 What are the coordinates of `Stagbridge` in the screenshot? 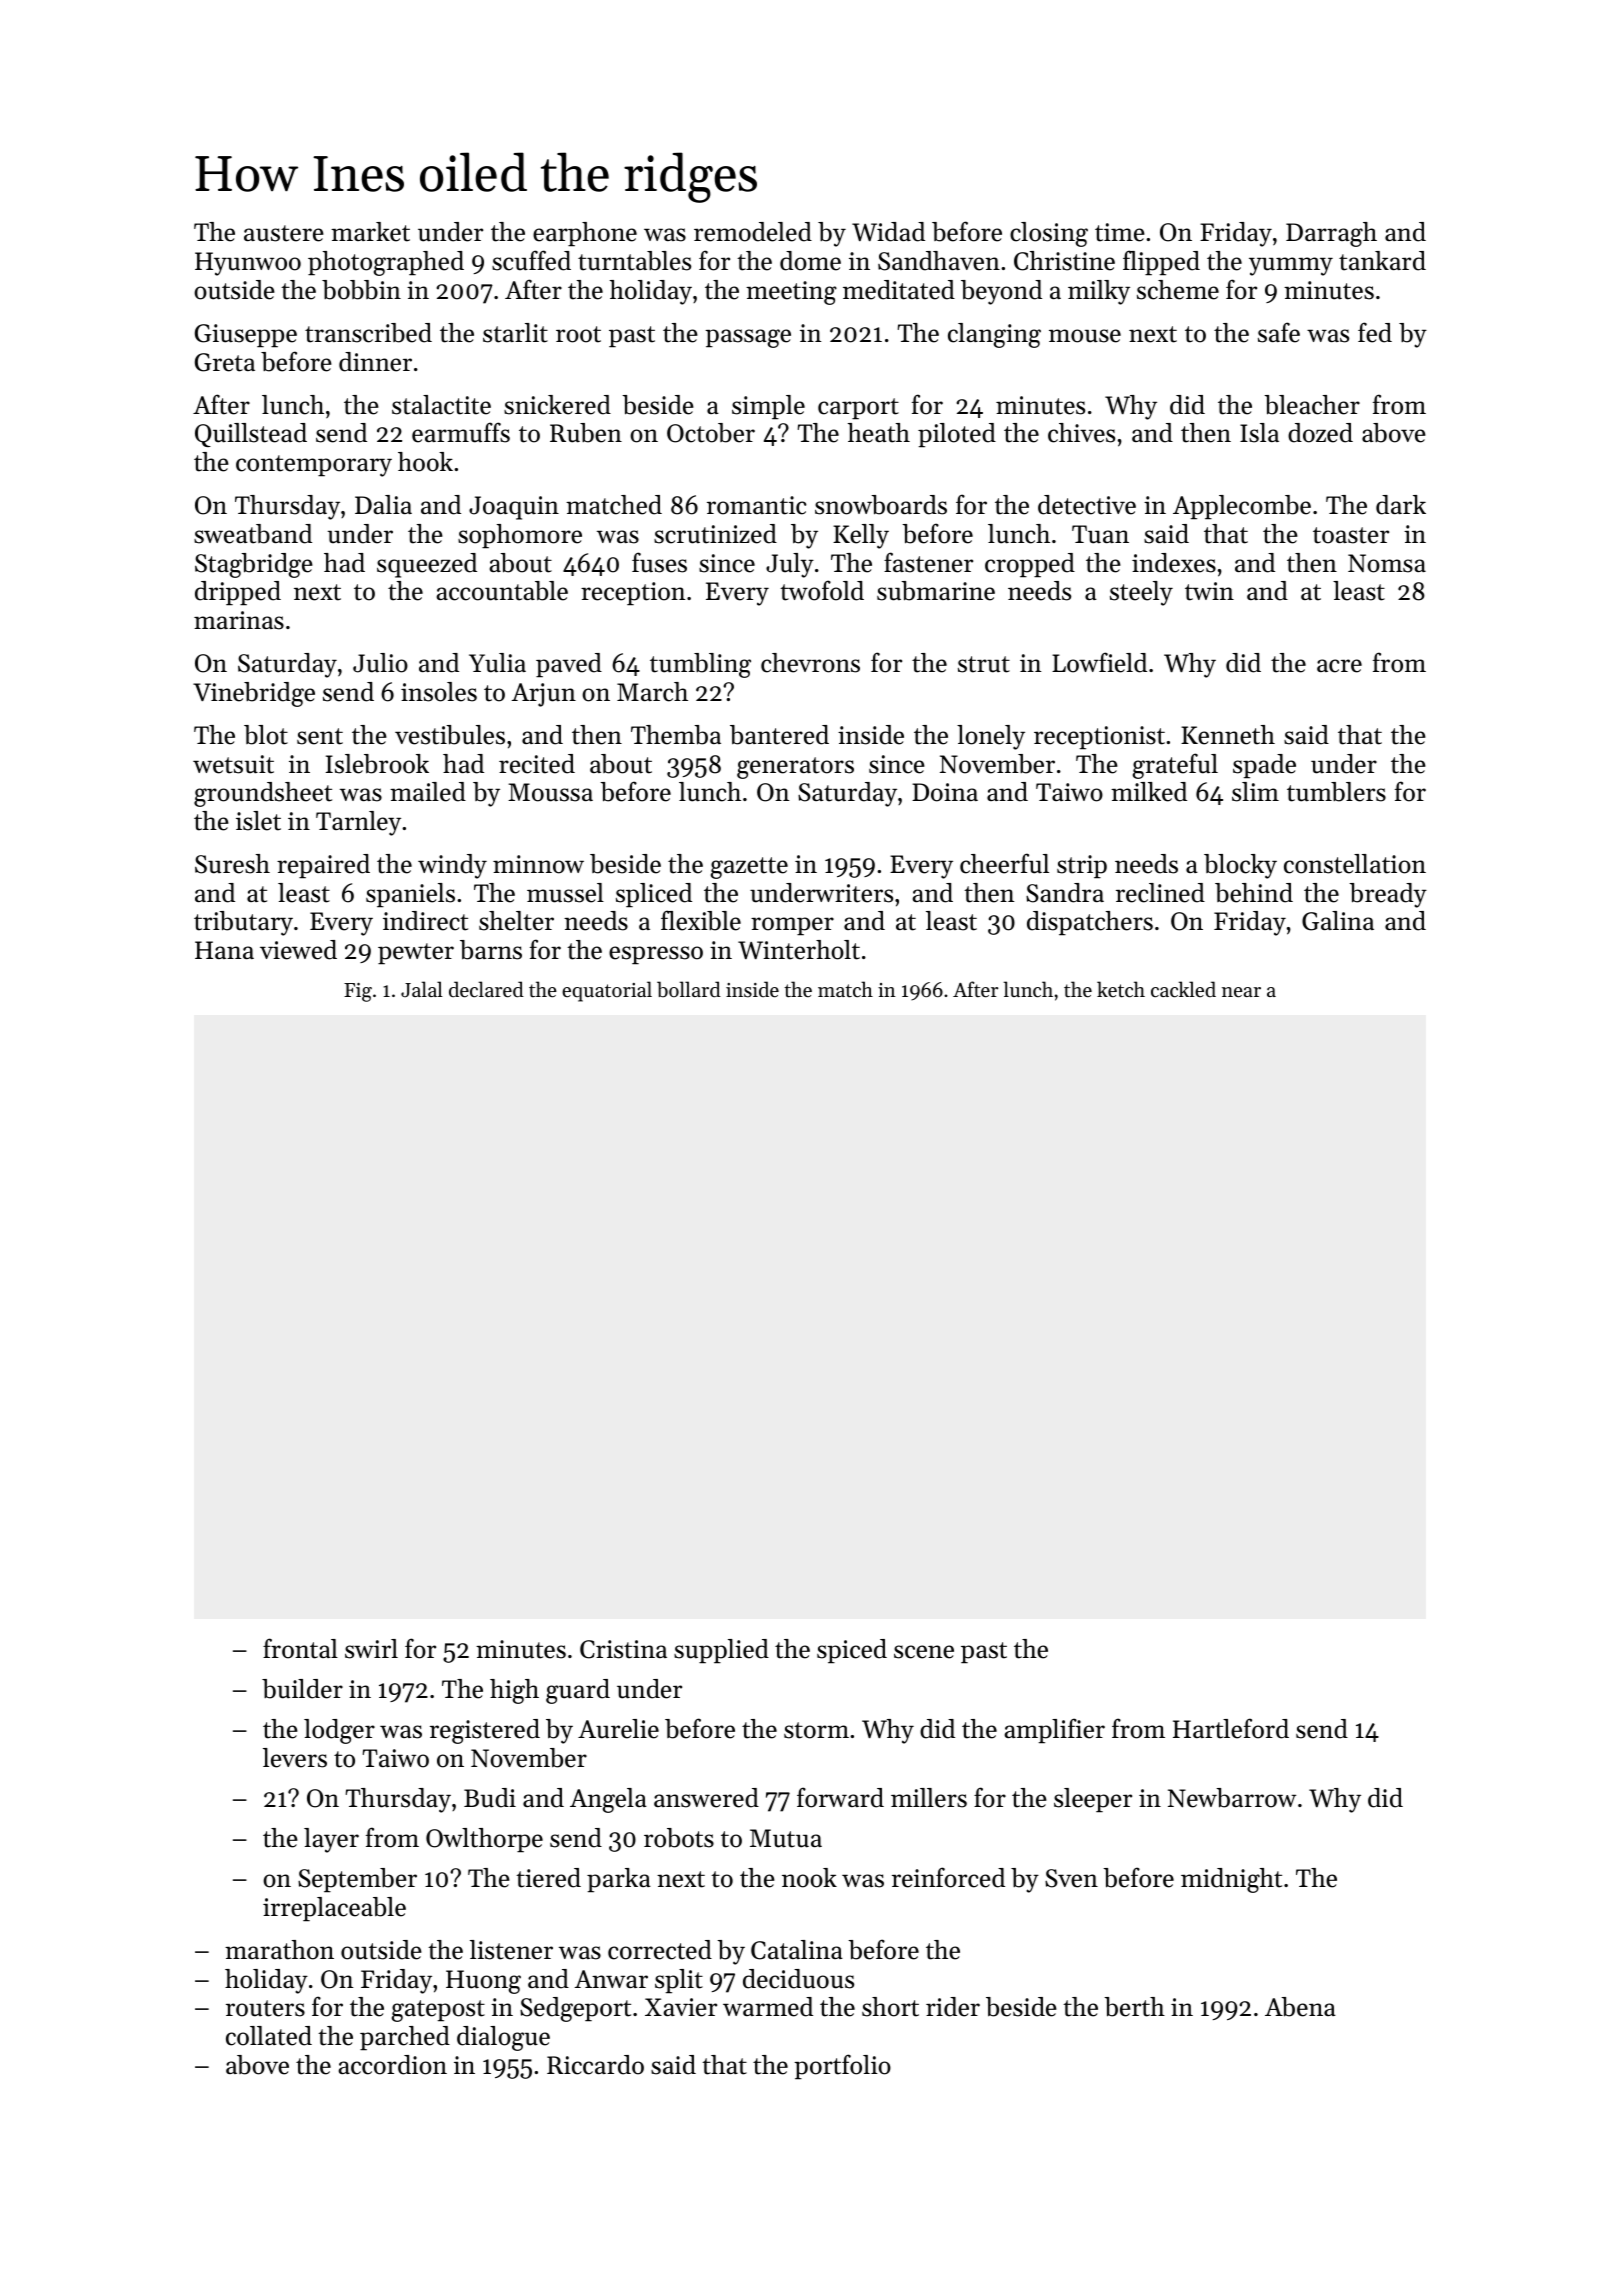 It's located at (254, 565).
